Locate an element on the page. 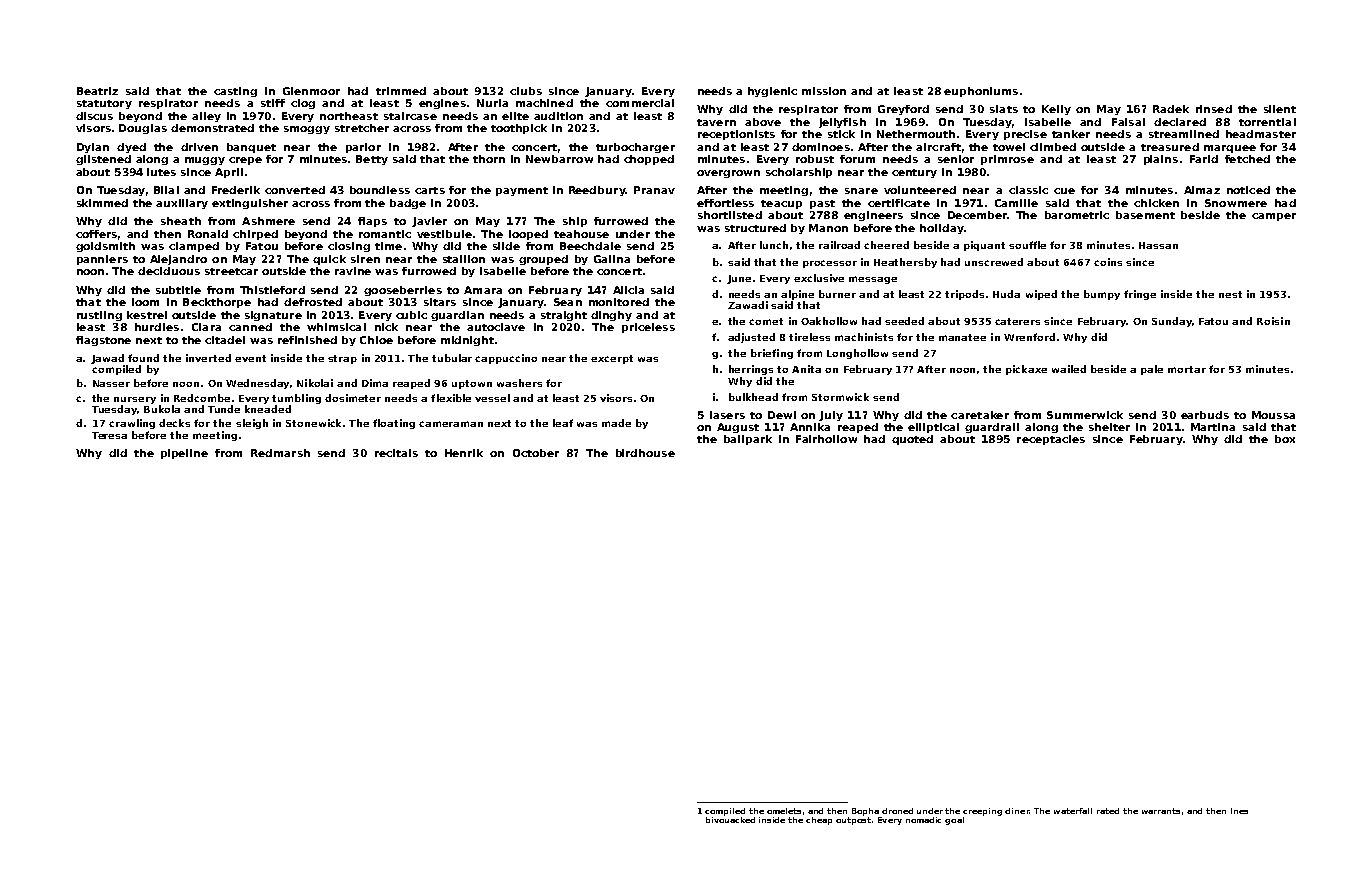 This page has height=887, width=1372. October is located at coordinates (536, 453).
